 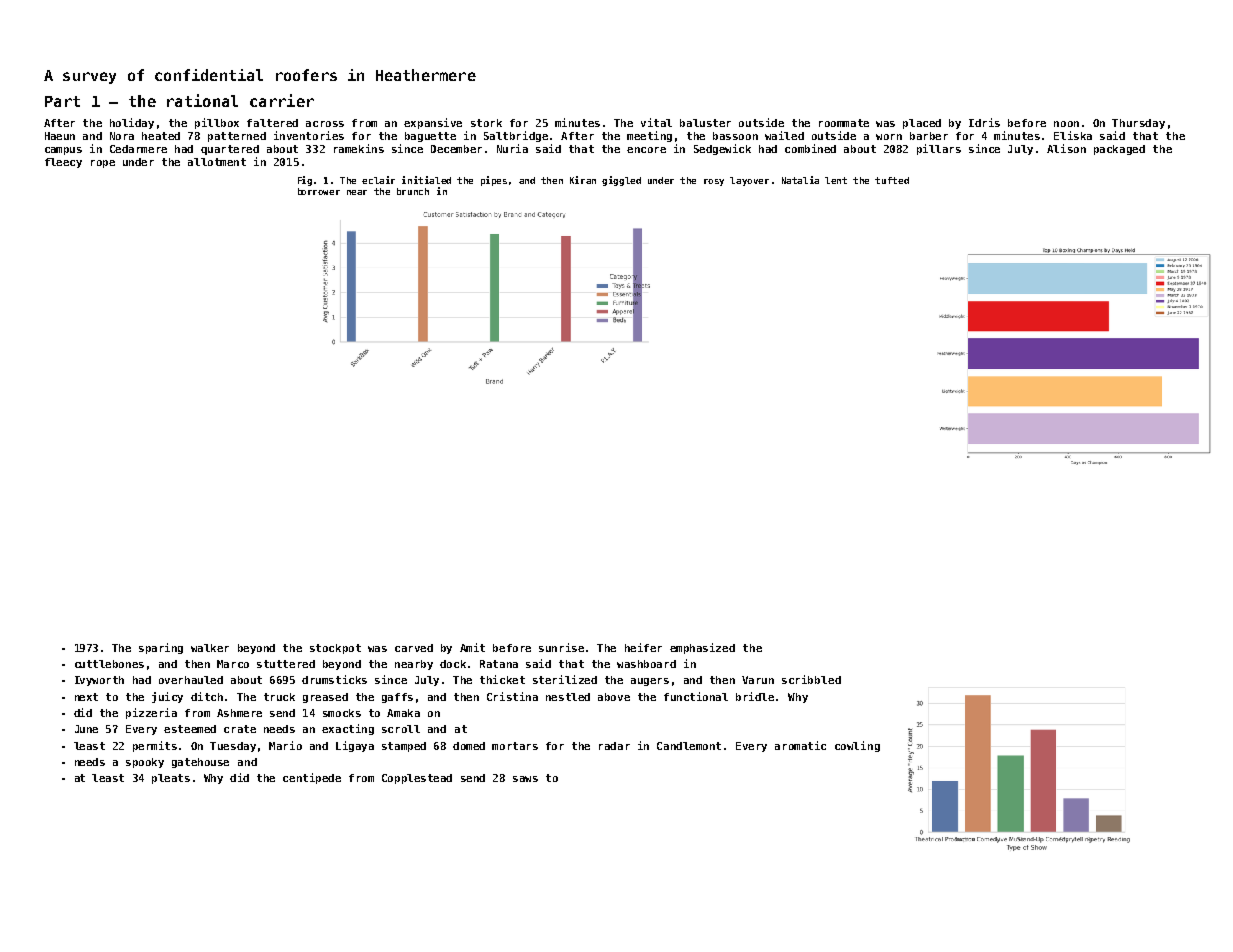 I want to click on lent, so click(x=836, y=180).
